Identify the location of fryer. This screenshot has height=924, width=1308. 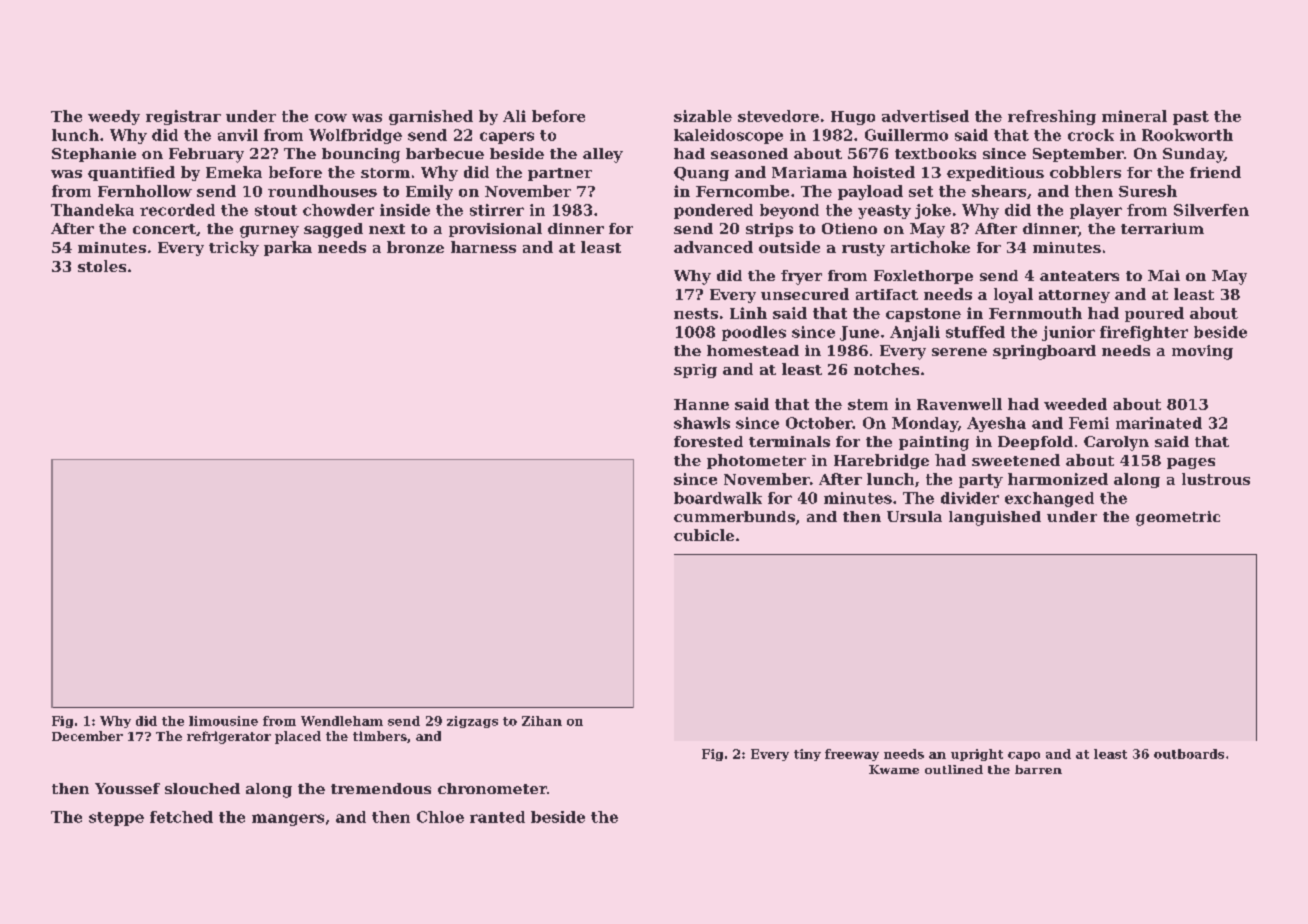
(801, 277).
